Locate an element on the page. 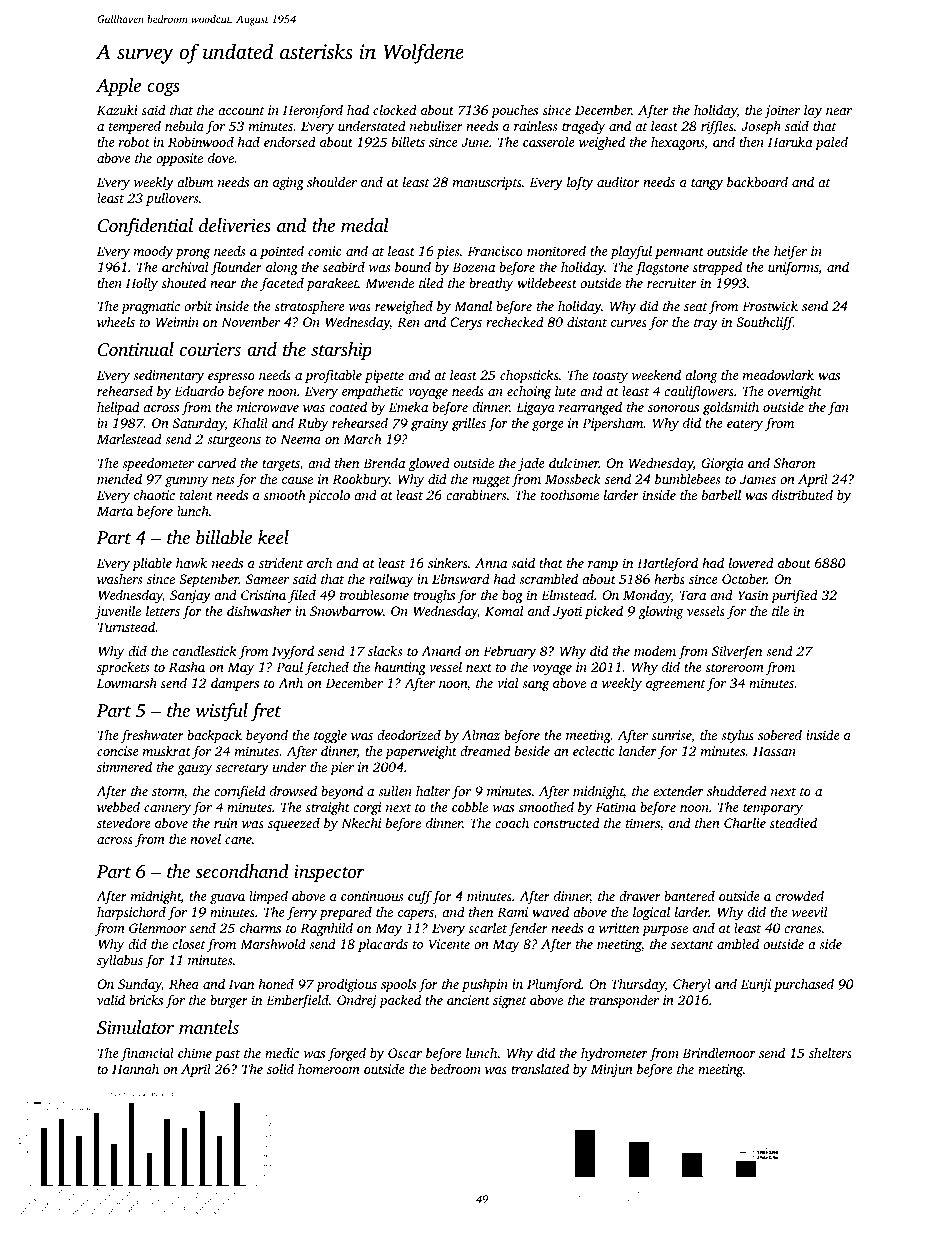 This page has width=952, height=1233. Turnstead is located at coordinates (126, 626).
